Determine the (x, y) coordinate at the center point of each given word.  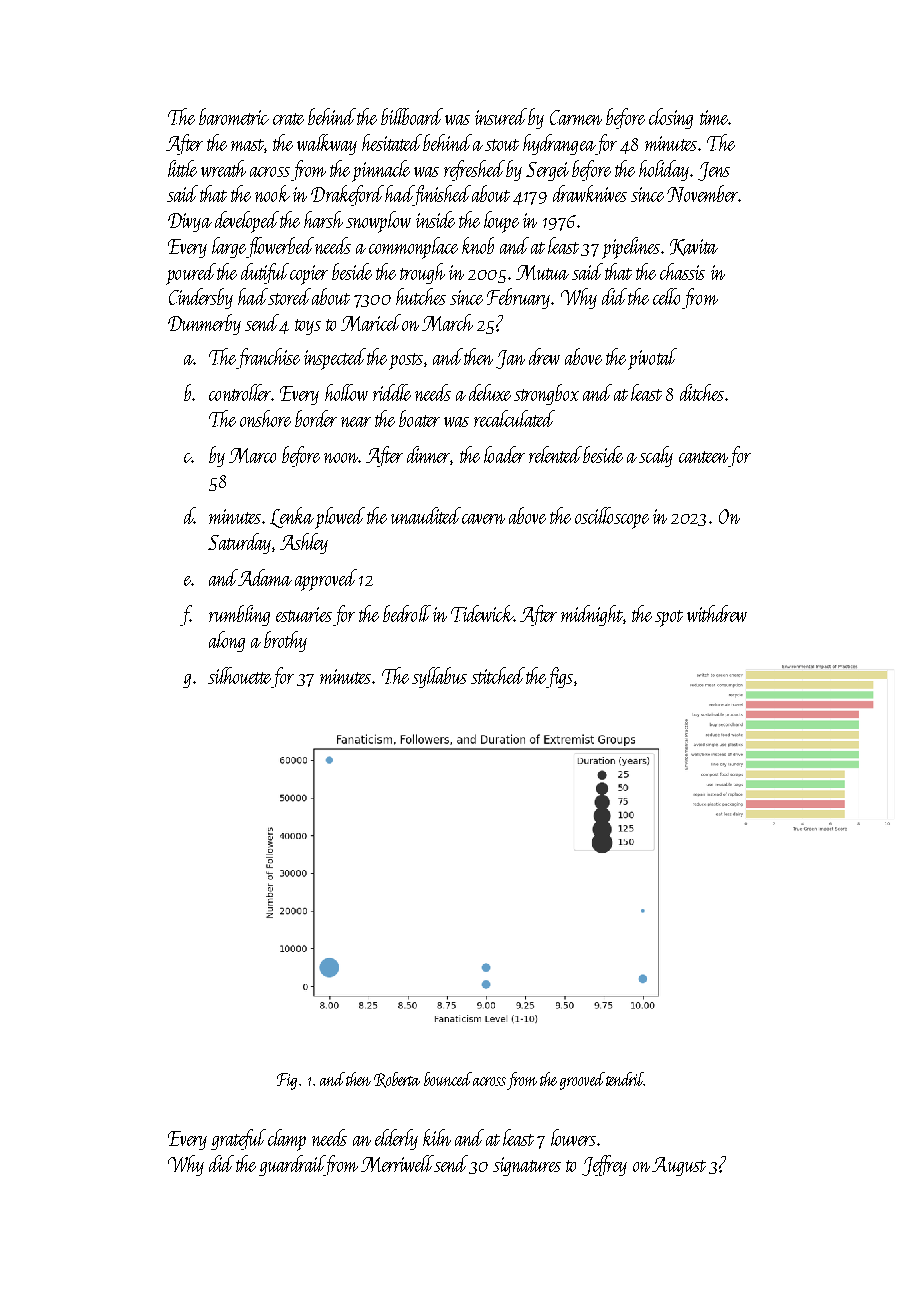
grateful (238, 1139)
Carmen (576, 117)
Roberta (397, 1080)
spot (669, 618)
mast (247, 145)
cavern (483, 519)
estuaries (304, 614)
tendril (625, 1079)
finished (442, 195)
